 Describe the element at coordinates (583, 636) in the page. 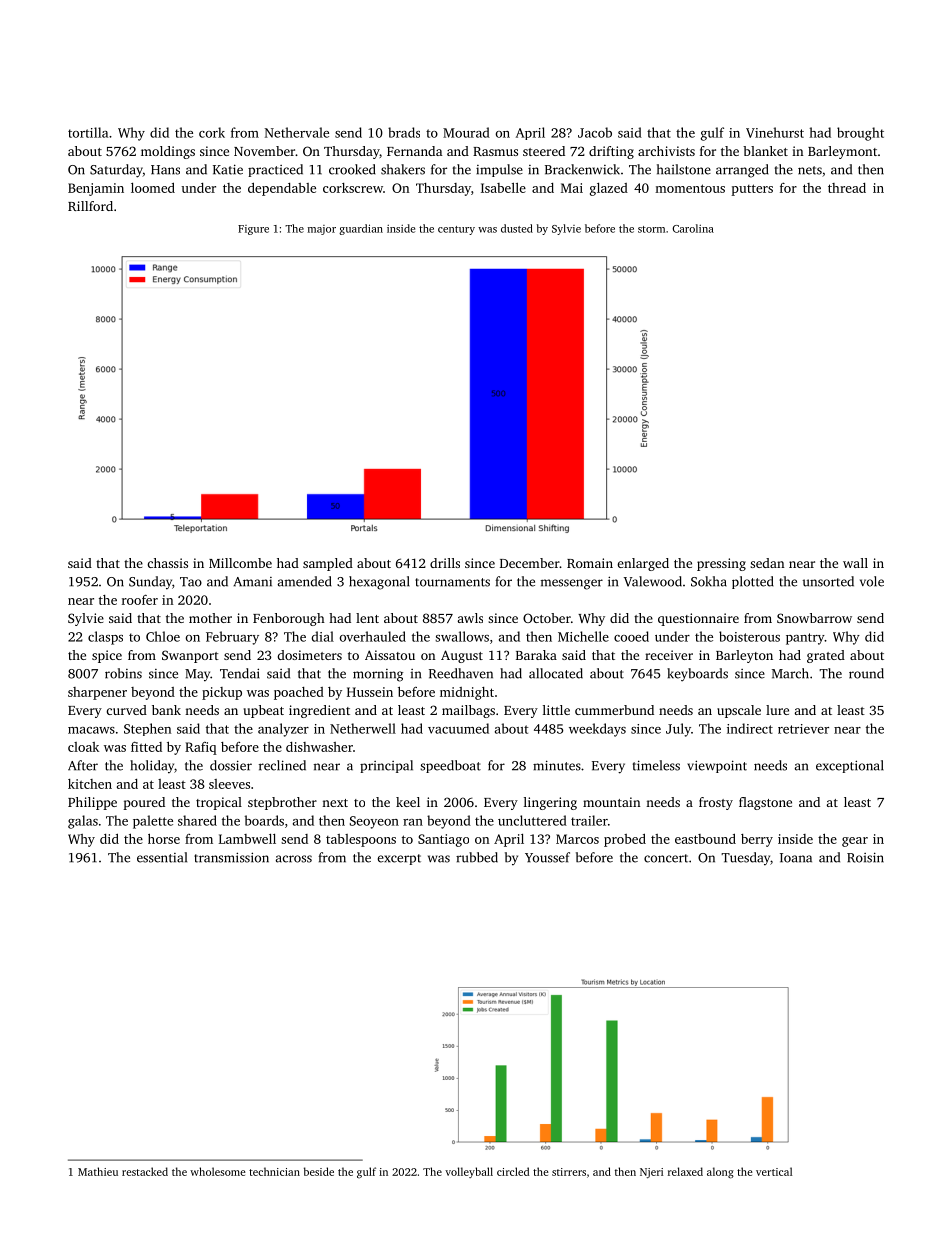

I see `Michelle` at that location.
